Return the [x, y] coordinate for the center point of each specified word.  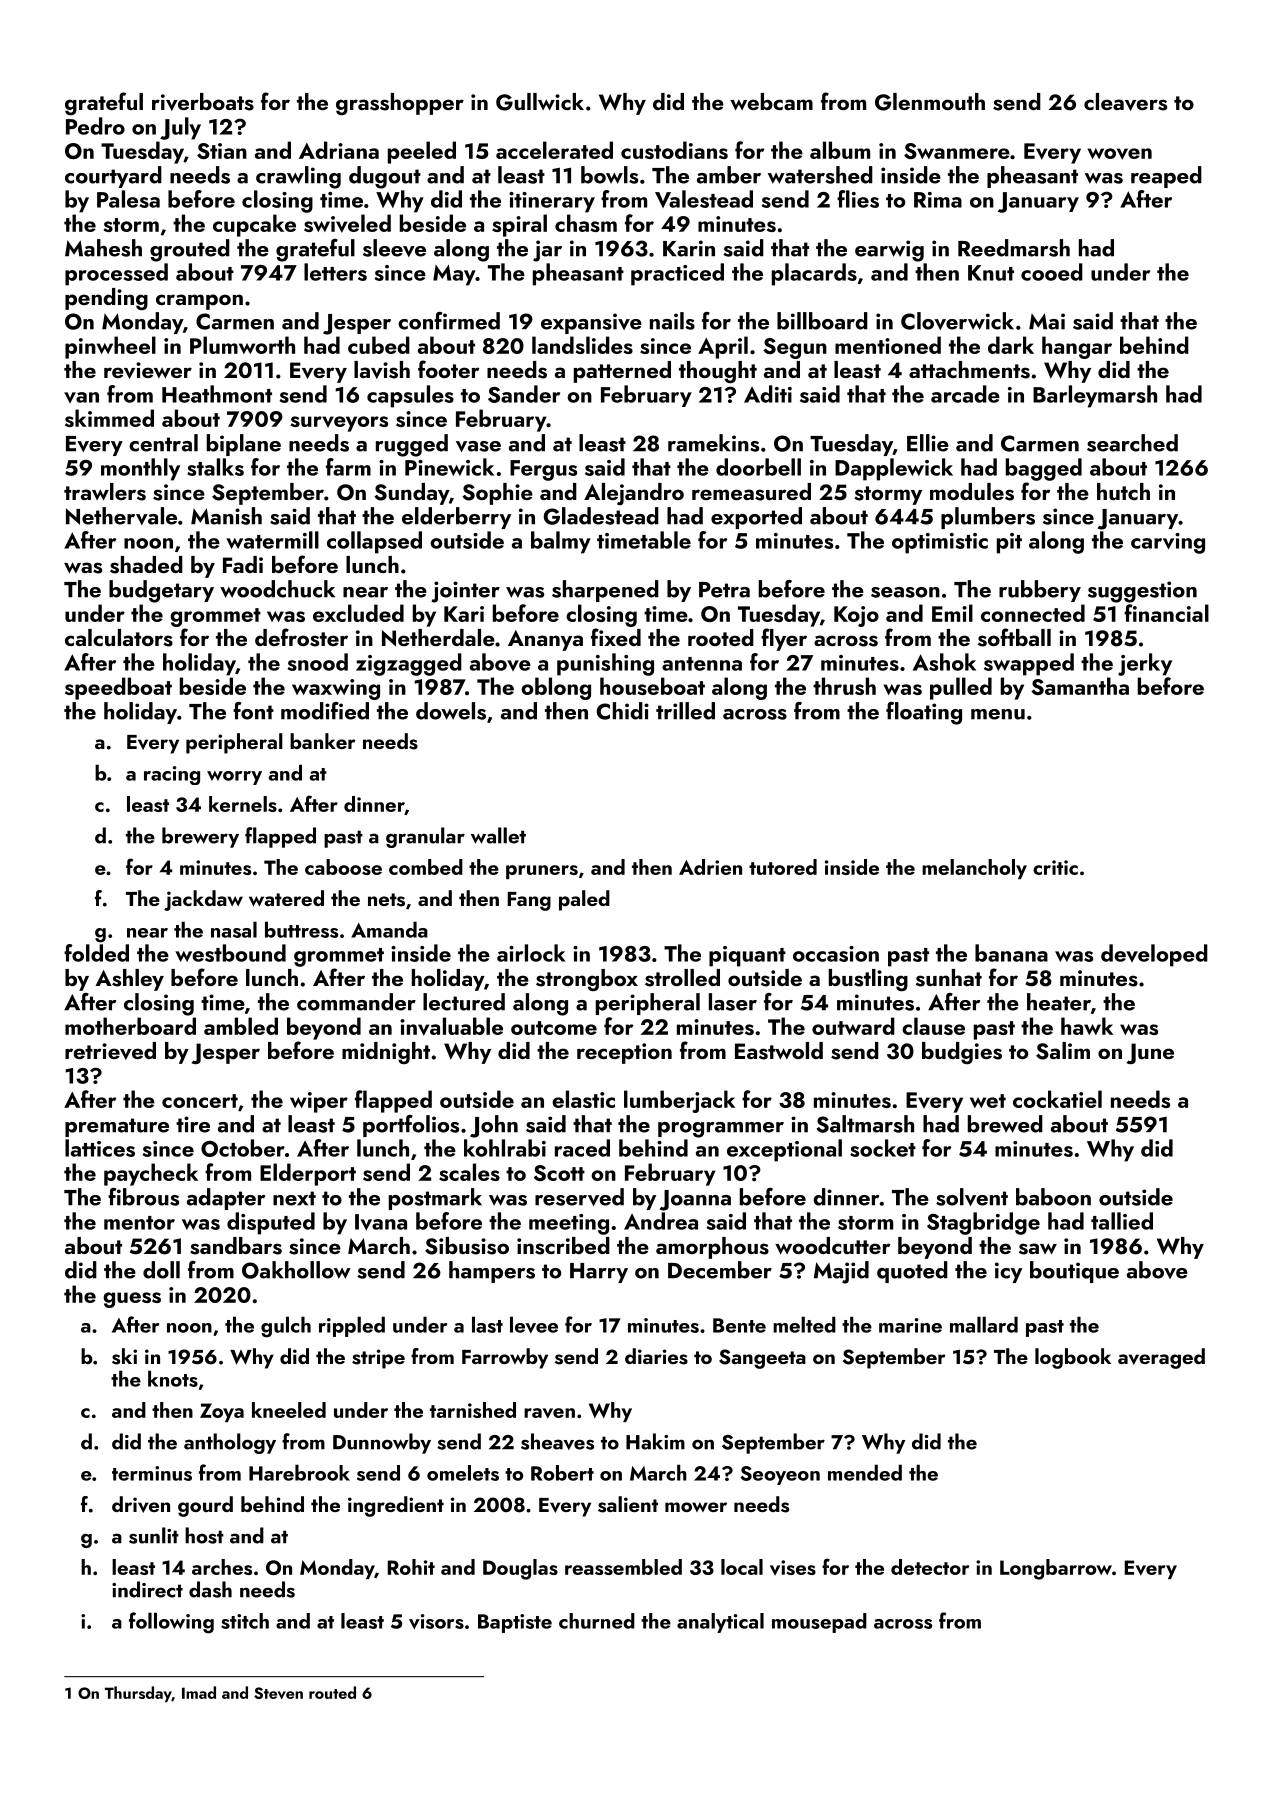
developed [1154, 955]
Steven [278, 1693]
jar [547, 251]
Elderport [308, 1174]
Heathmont [217, 394]
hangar [1077, 347]
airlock [531, 953]
